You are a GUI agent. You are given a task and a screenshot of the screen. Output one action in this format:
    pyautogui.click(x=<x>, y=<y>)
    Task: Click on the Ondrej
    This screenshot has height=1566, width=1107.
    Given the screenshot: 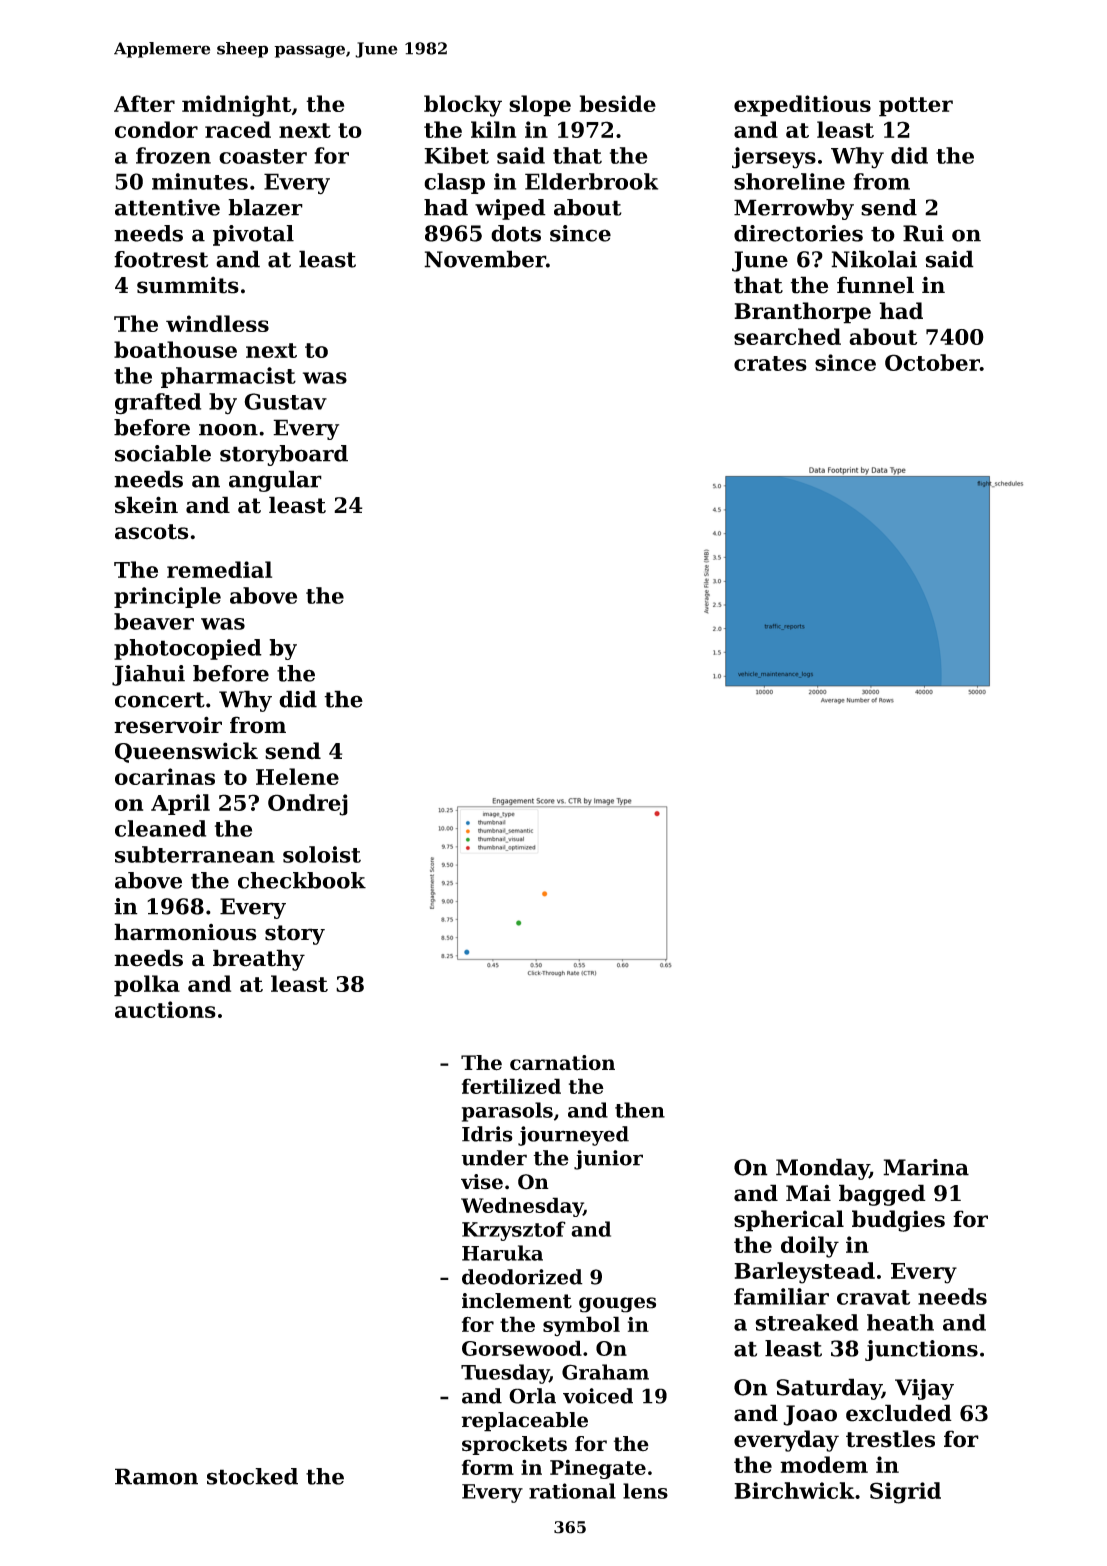 What is the action you would take?
    pyautogui.click(x=308, y=805)
